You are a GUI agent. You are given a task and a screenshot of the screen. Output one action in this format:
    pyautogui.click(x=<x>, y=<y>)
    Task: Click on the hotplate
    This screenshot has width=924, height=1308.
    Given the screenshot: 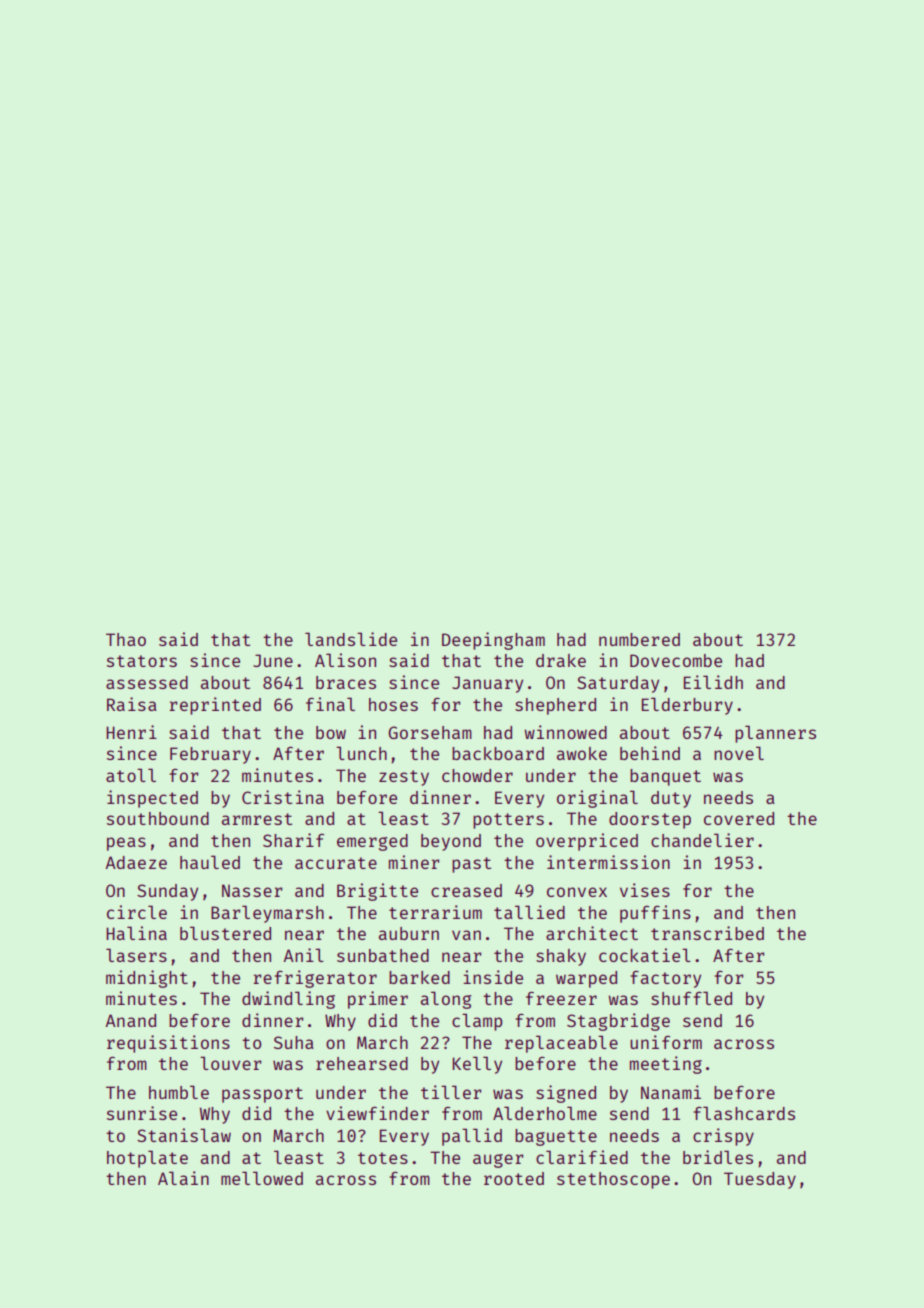 What is the action you would take?
    pyautogui.click(x=147, y=1159)
